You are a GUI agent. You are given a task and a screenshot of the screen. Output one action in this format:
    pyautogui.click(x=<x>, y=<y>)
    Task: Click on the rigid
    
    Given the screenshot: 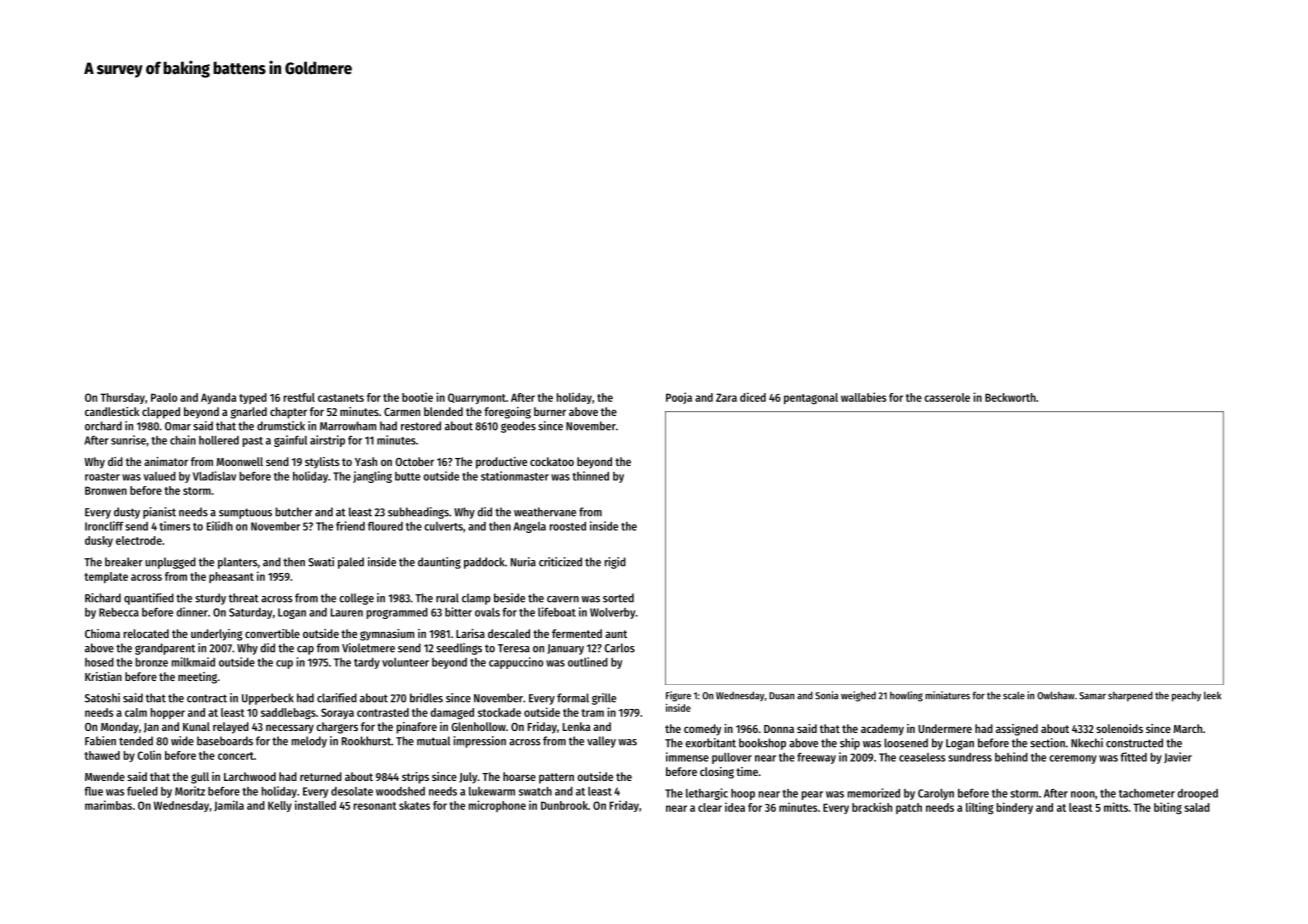 What is the action you would take?
    pyautogui.click(x=615, y=563)
